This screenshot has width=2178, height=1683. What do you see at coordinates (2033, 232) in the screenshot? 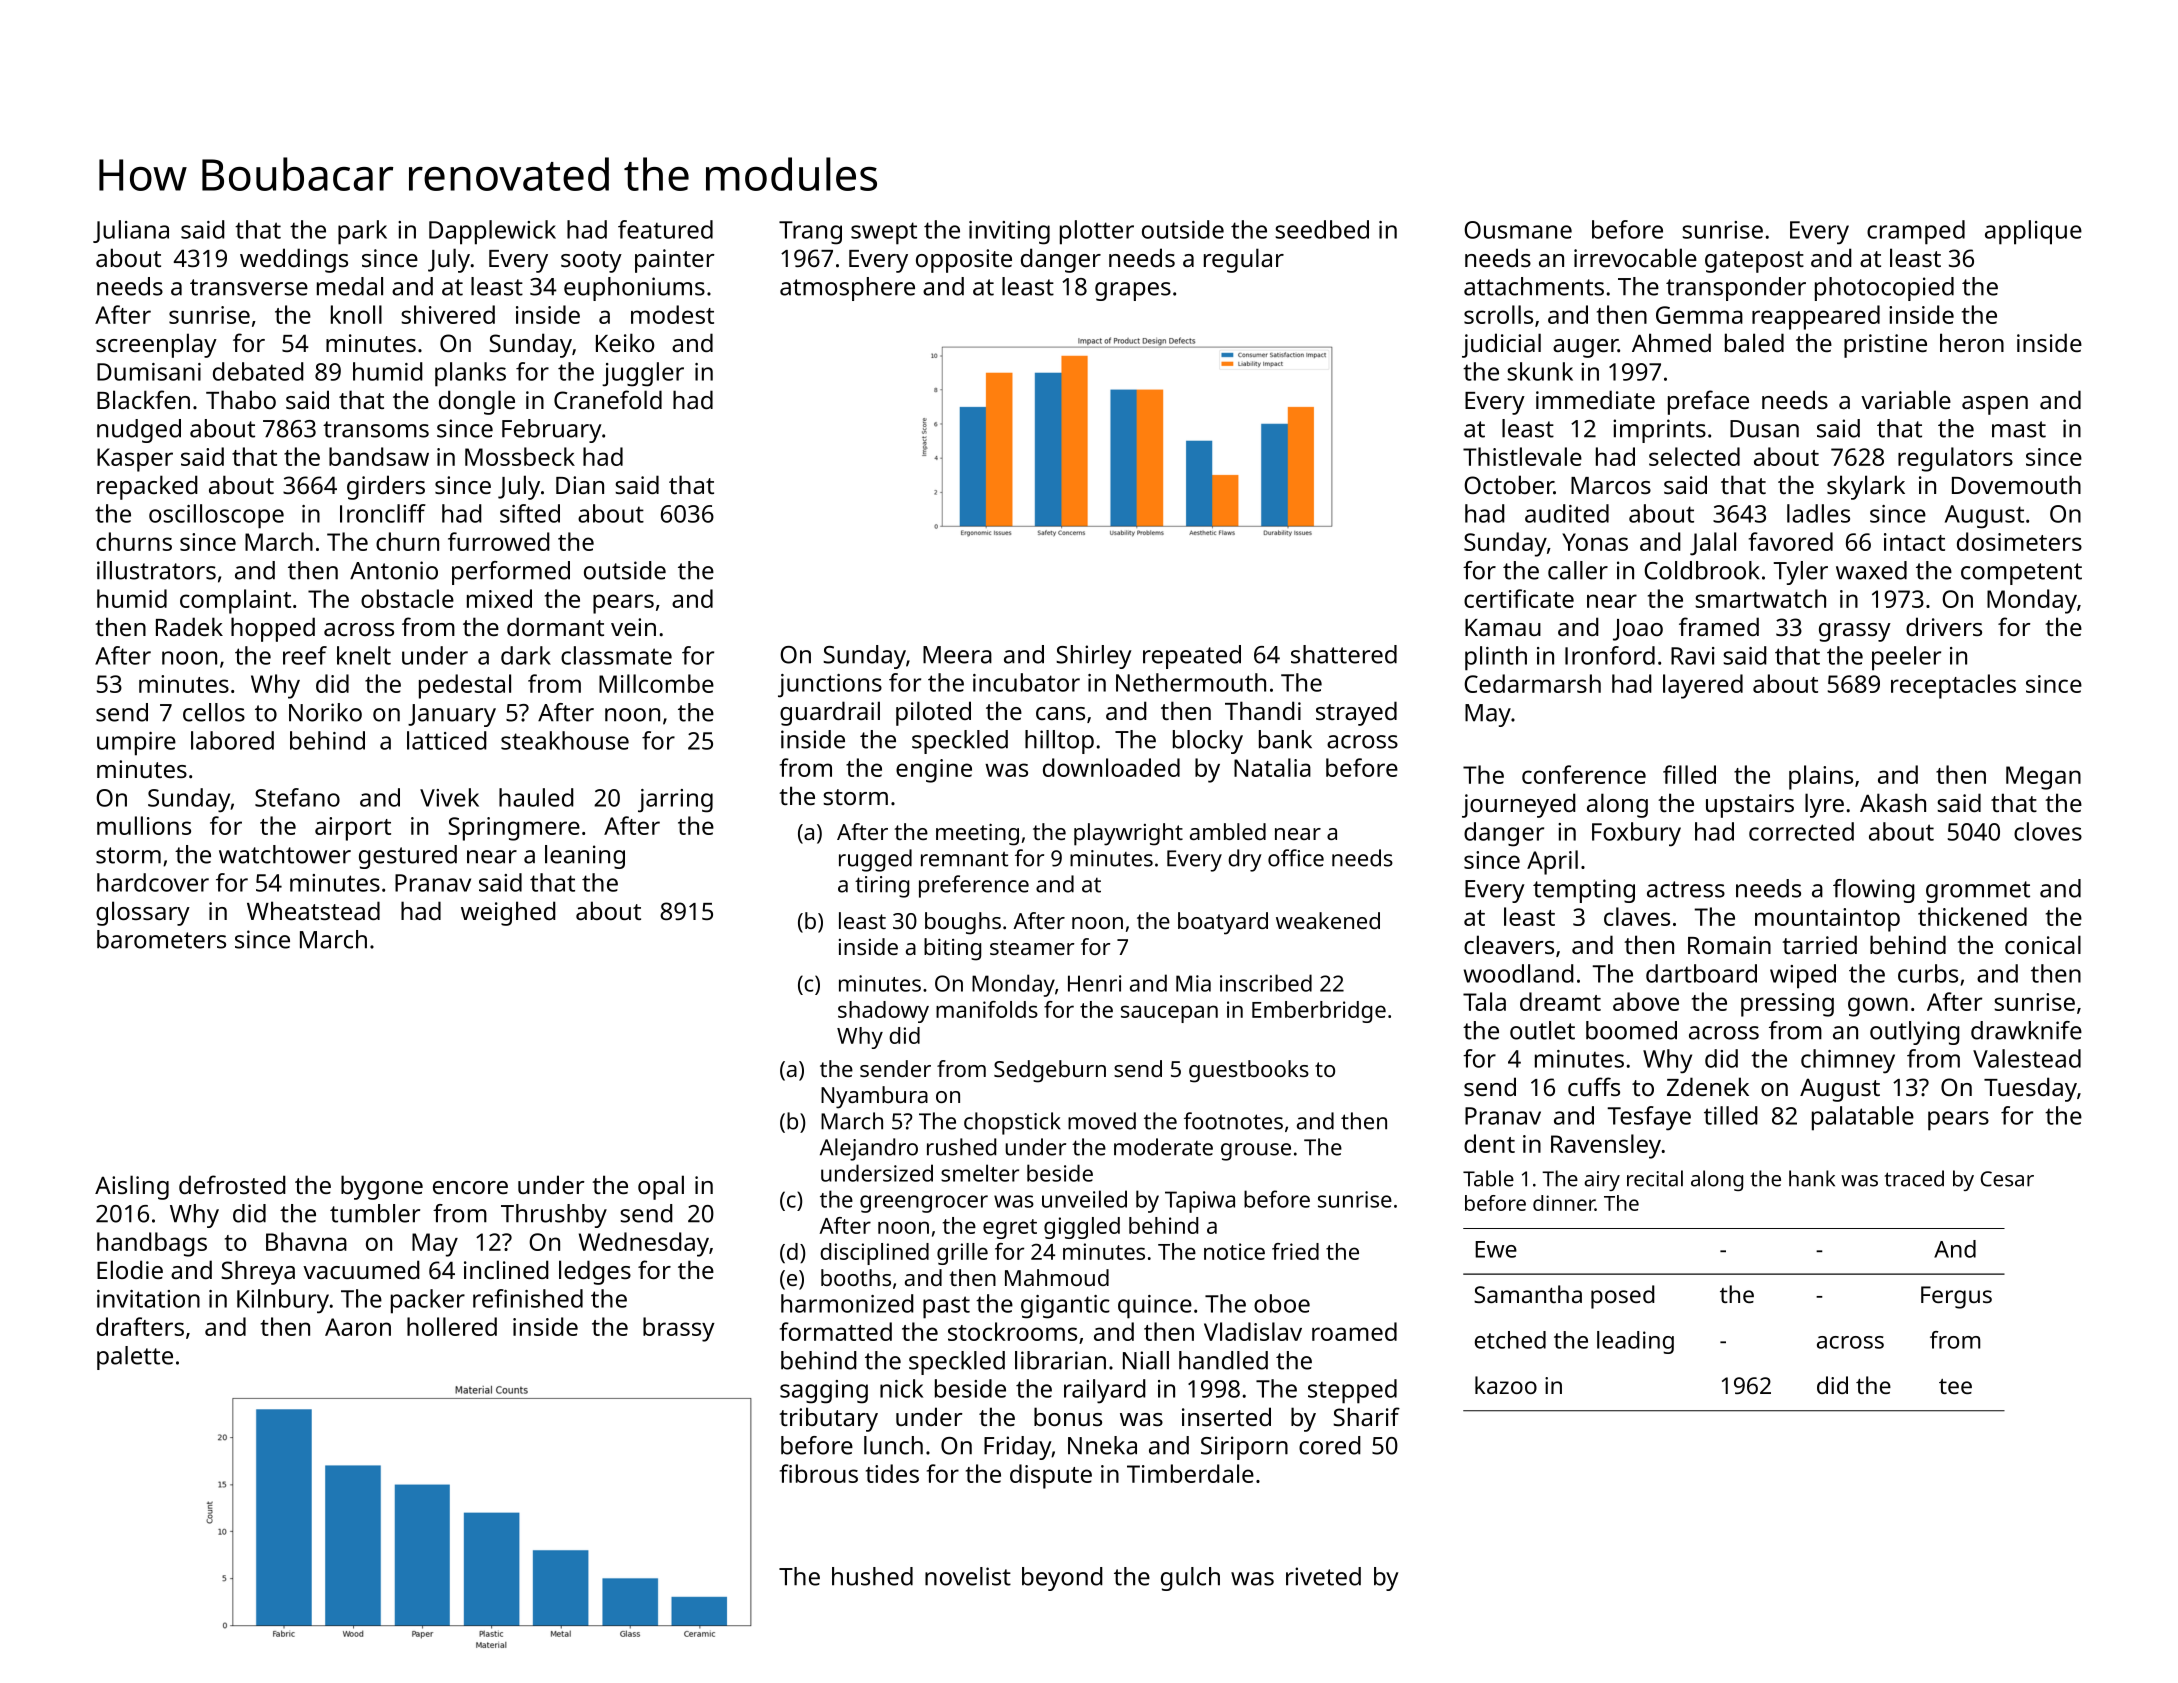
I see `applique` at bounding box center [2033, 232].
